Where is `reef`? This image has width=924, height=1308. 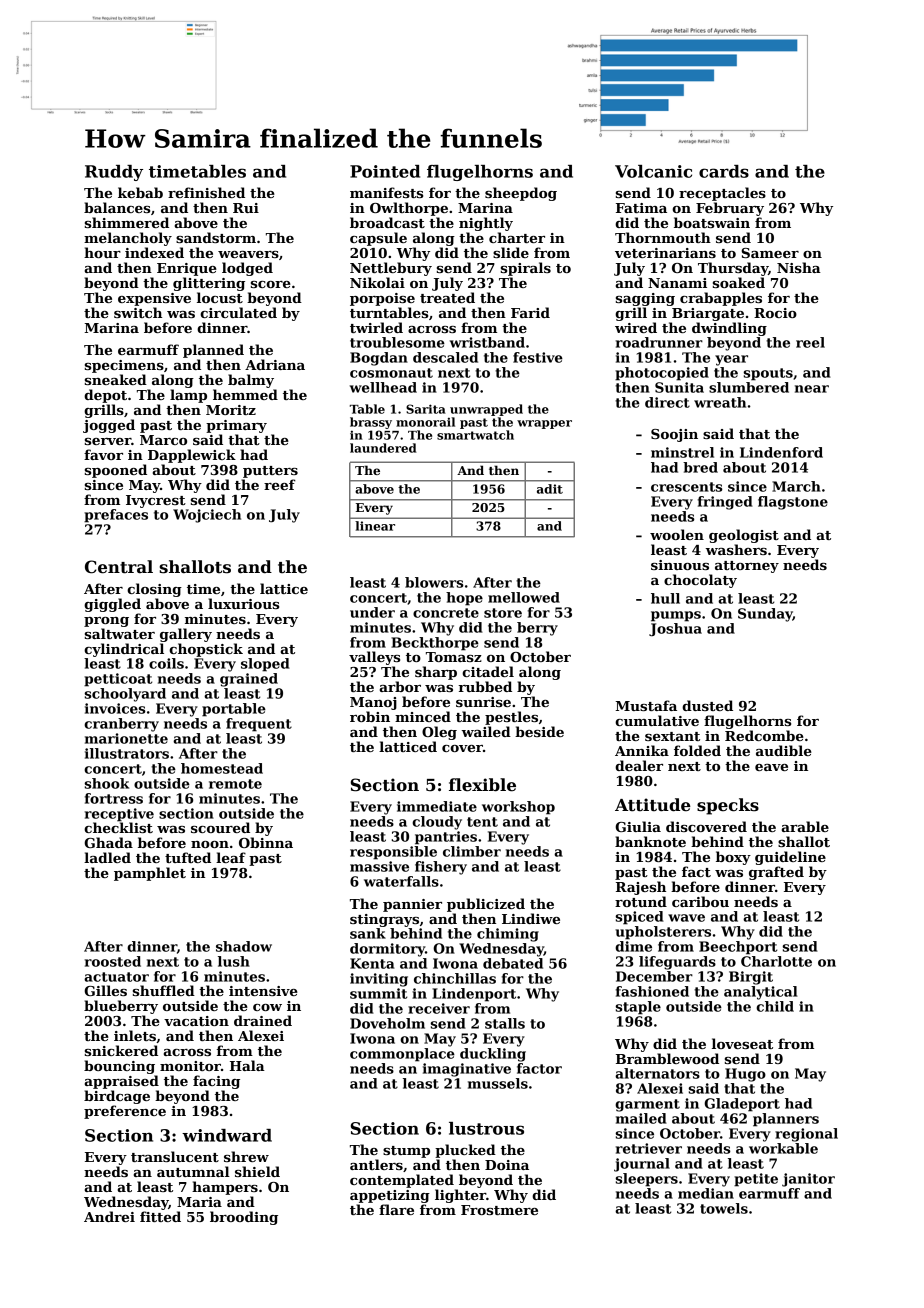 reef is located at coordinates (280, 484).
